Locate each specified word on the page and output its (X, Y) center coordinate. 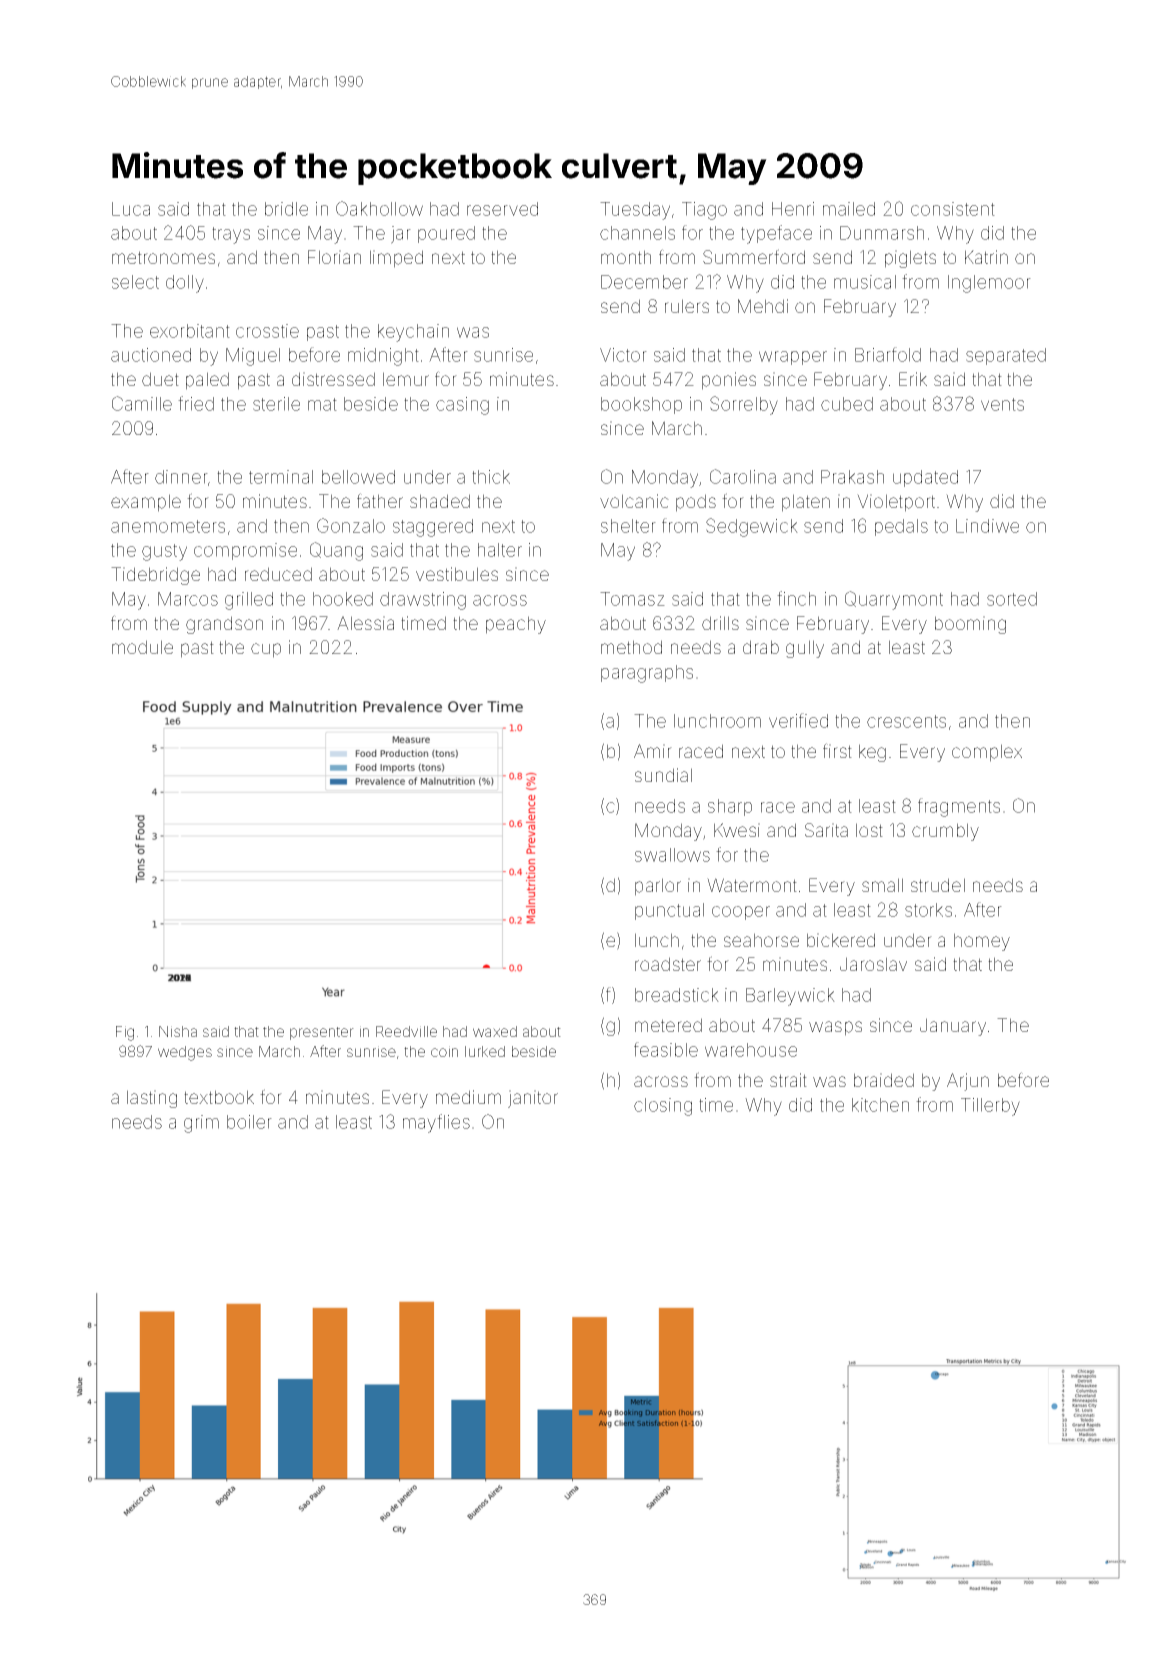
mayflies (436, 1123)
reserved (502, 209)
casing (462, 406)
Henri (793, 209)
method (631, 647)
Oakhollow (379, 208)
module (142, 647)
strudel (938, 885)
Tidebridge (155, 576)
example (146, 503)
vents (1002, 404)
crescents (906, 721)
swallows (672, 855)
